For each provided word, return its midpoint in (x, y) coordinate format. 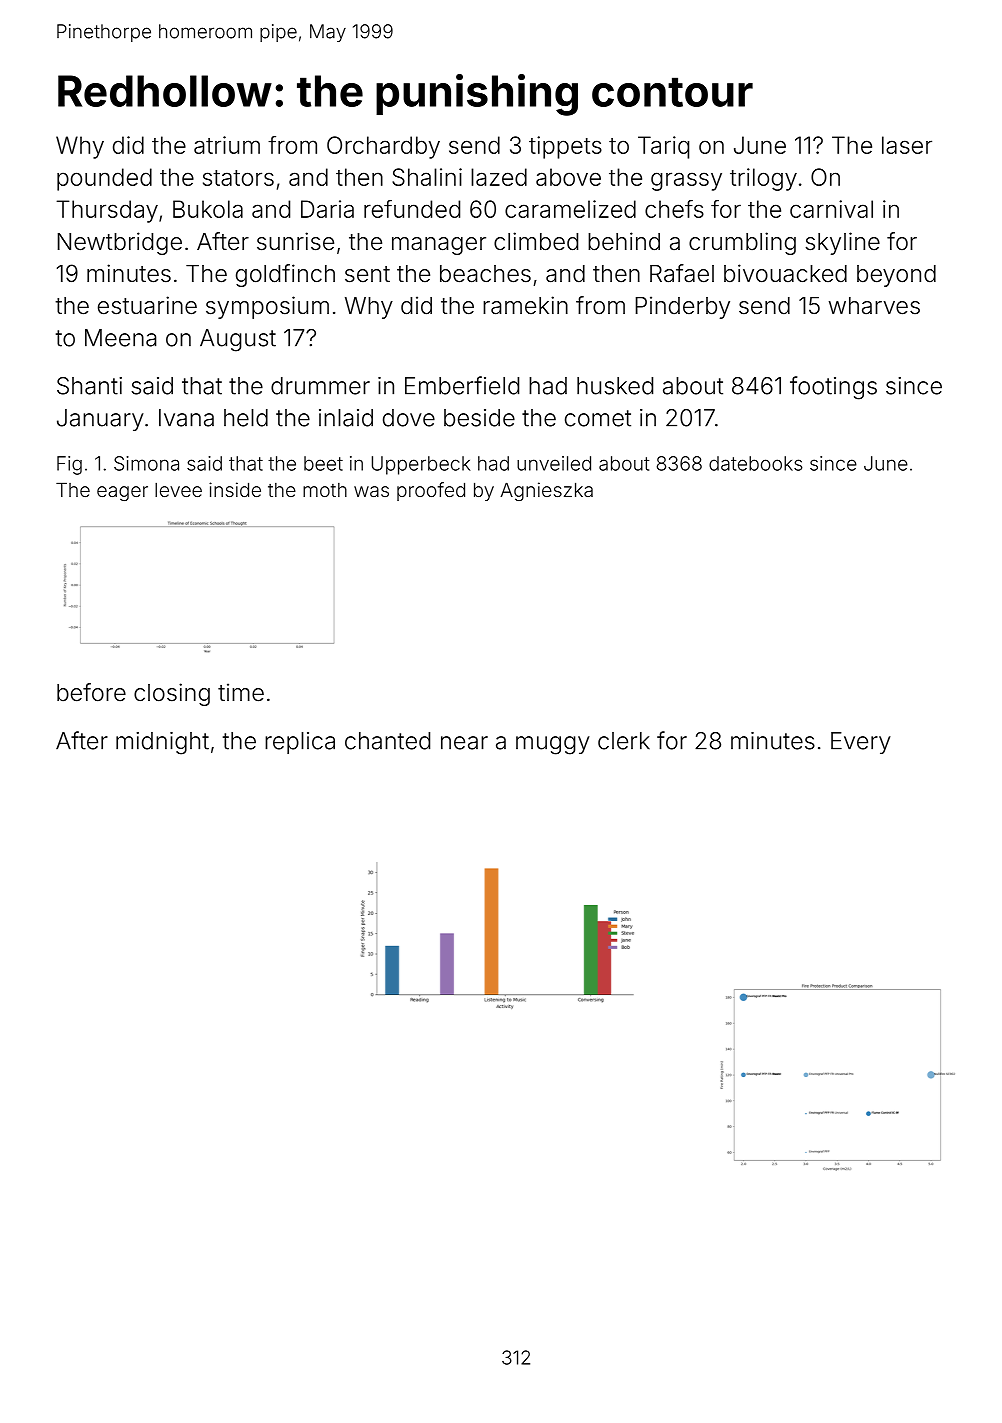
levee (178, 490)
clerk (624, 741)
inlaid (346, 418)
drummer (320, 386)
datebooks (756, 463)
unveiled (554, 463)
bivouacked (785, 273)
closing (172, 694)
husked (615, 386)
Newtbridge (120, 243)
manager (439, 246)
